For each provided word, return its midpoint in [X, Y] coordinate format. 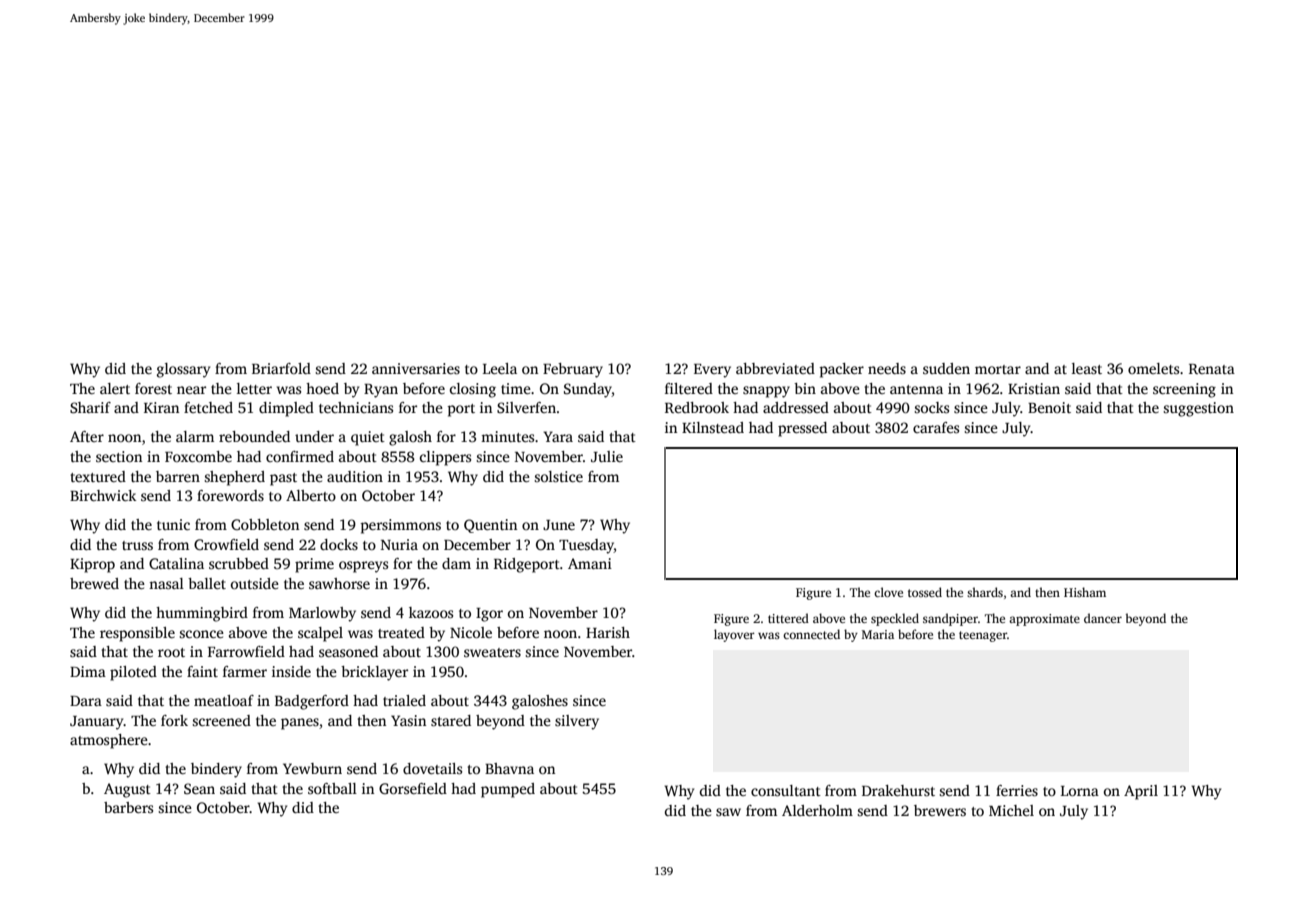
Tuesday [586, 546]
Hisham [1085, 592]
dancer [1103, 618]
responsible [137, 634]
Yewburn [312, 768]
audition [355, 476]
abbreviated [775, 368]
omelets [1153, 368]
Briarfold [281, 368]
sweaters [492, 652]
